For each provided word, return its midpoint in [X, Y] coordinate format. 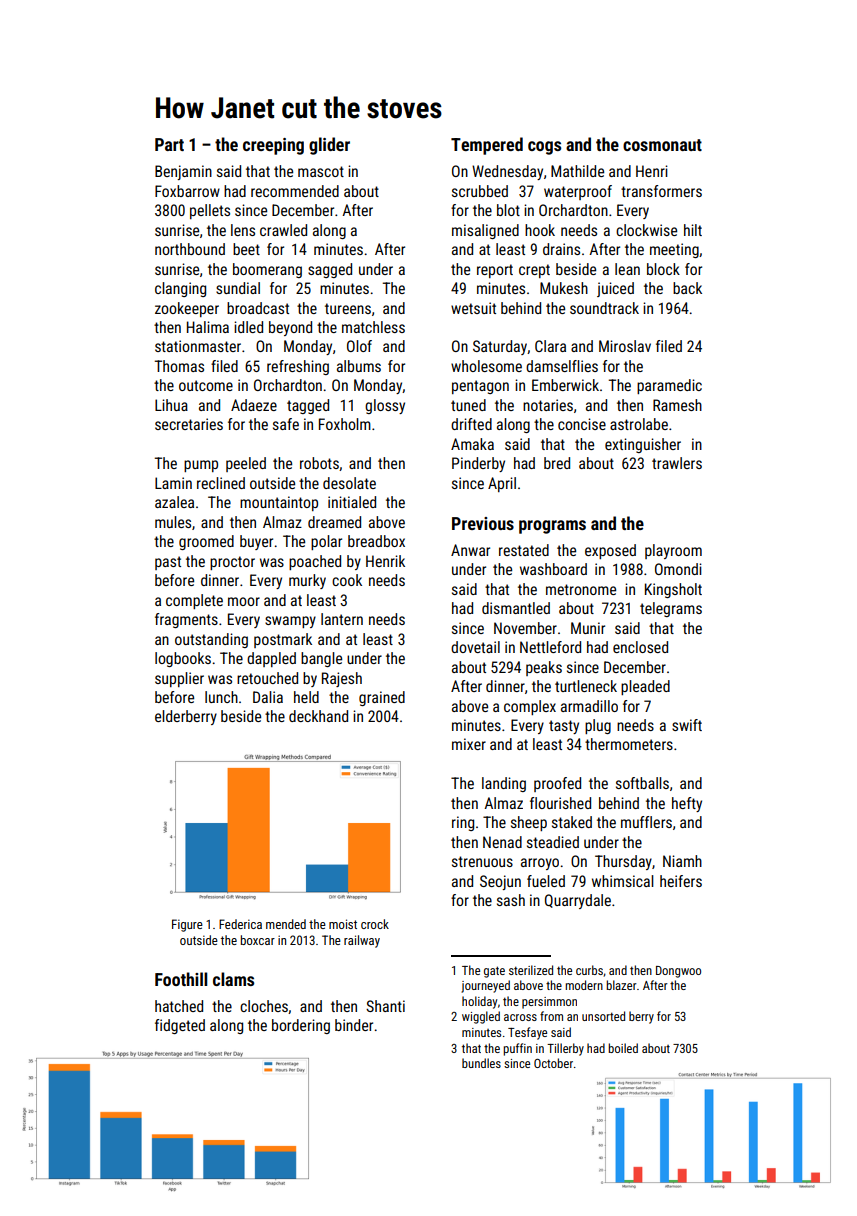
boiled [623, 1048]
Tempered [487, 146]
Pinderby [478, 464]
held [306, 697]
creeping [273, 146]
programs [552, 527]
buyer [256, 542]
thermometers [629, 744]
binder [354, 1025]
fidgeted [180, 1026]
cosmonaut [662, 145]
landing [504, 784]
